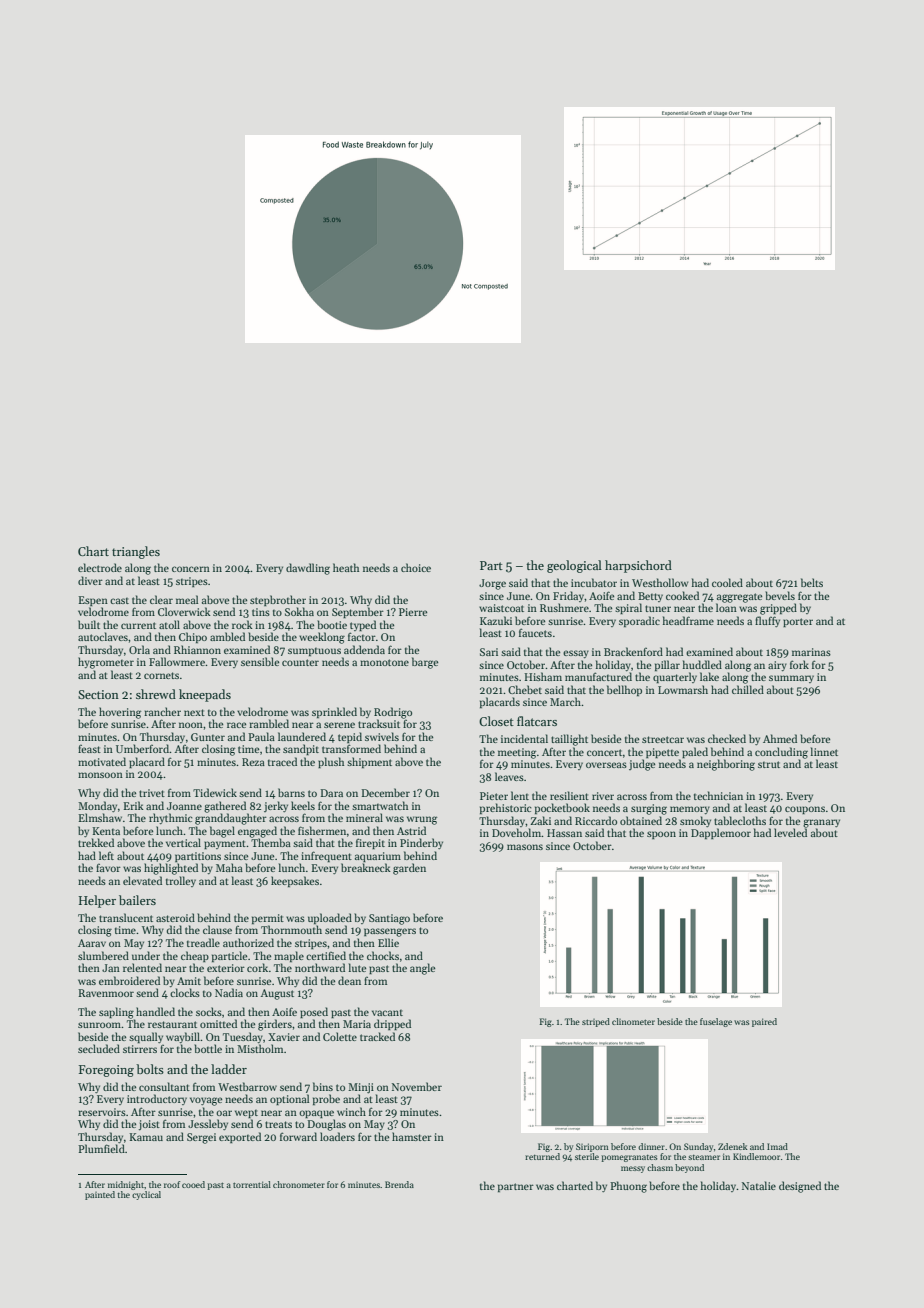  Describe the element at coordinates (388, 942) in the document. I see `Ellie` at that location.
